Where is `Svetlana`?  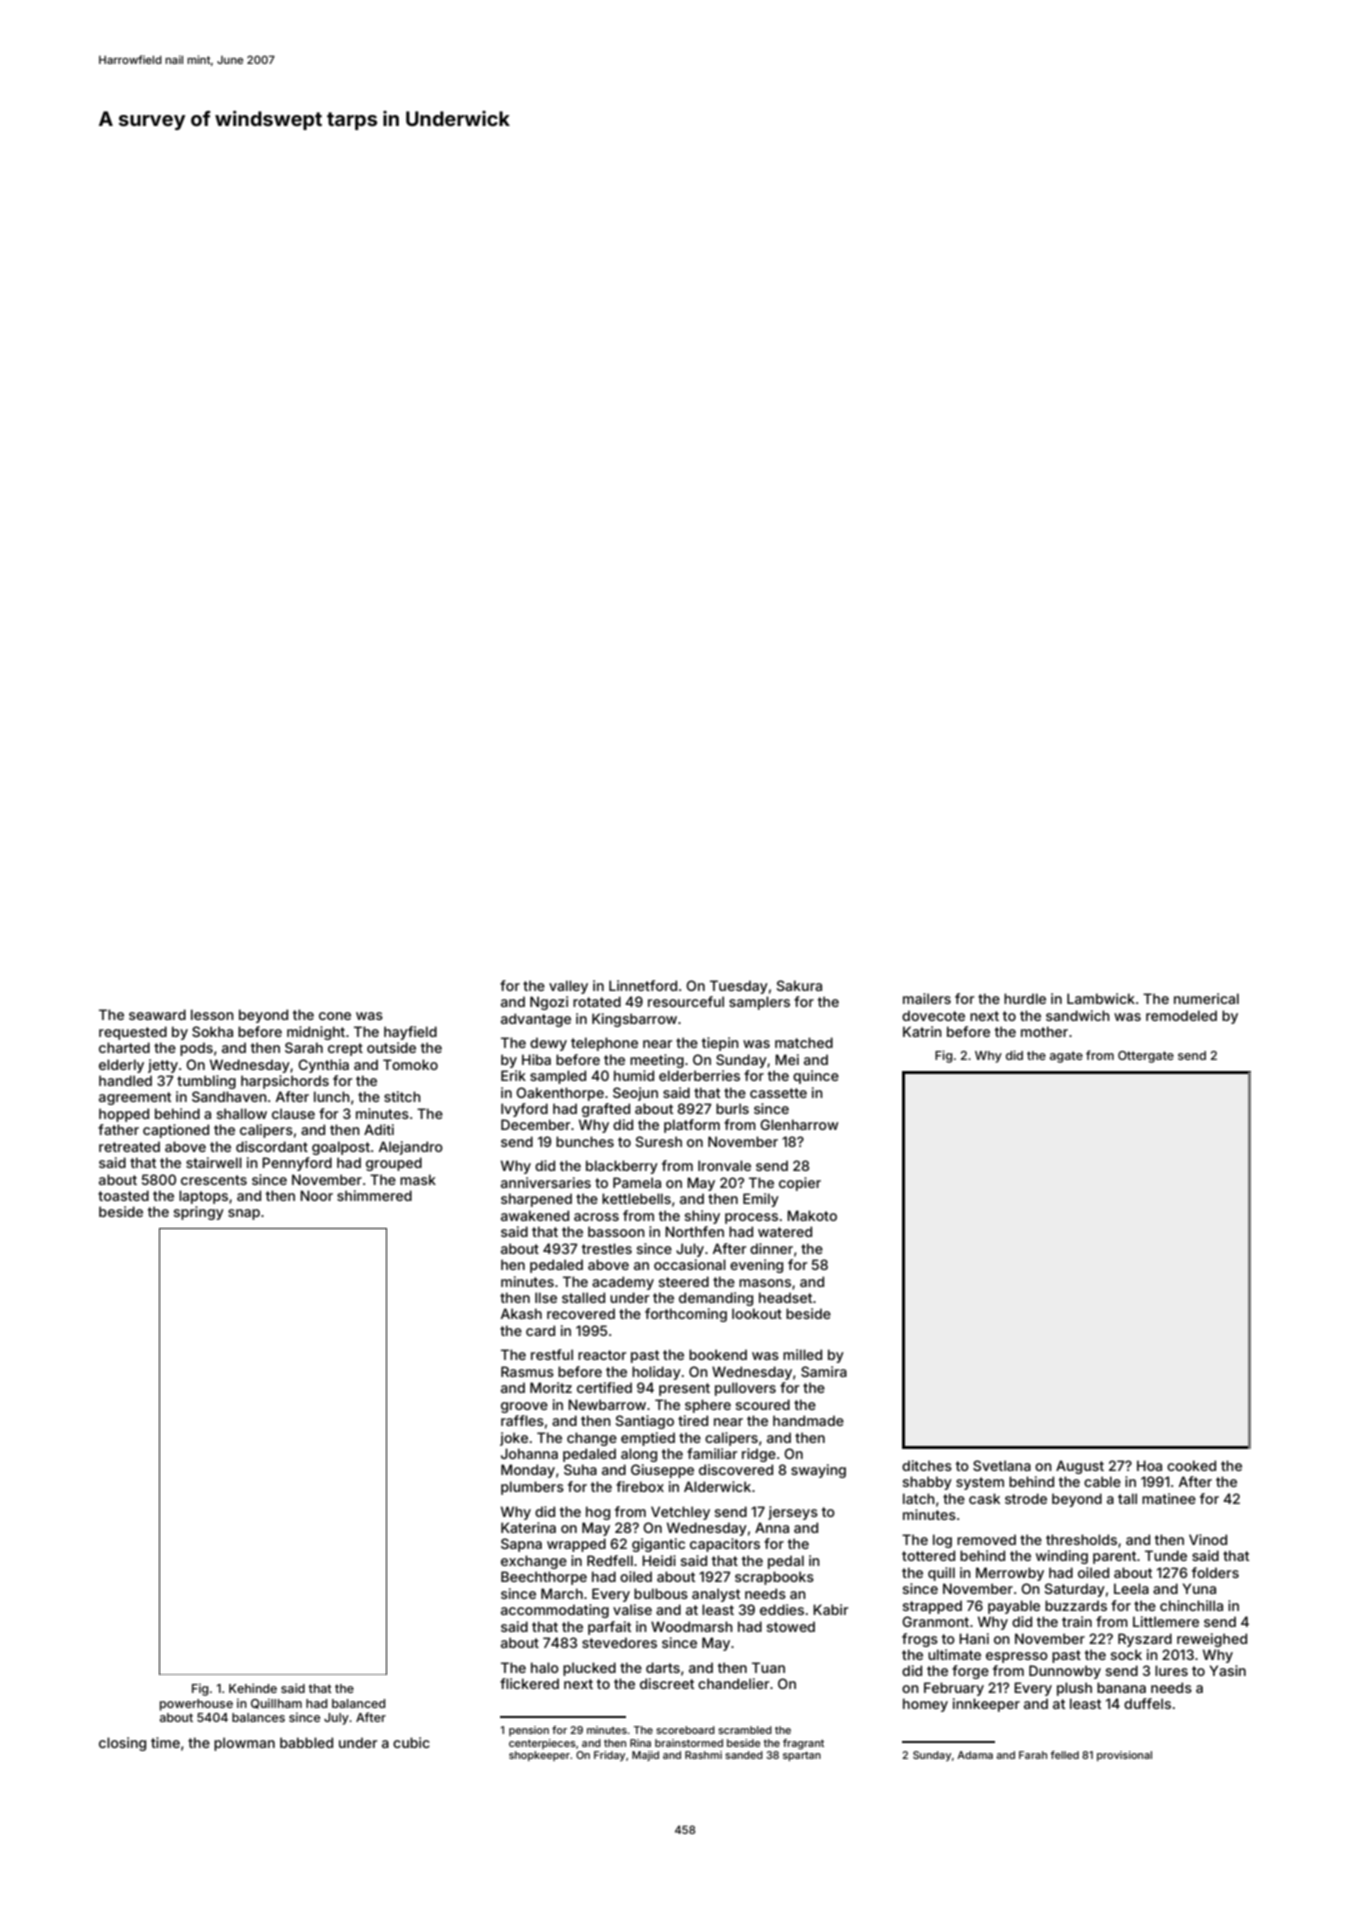
Svetlana is located at coordinates (1002, 1465).
